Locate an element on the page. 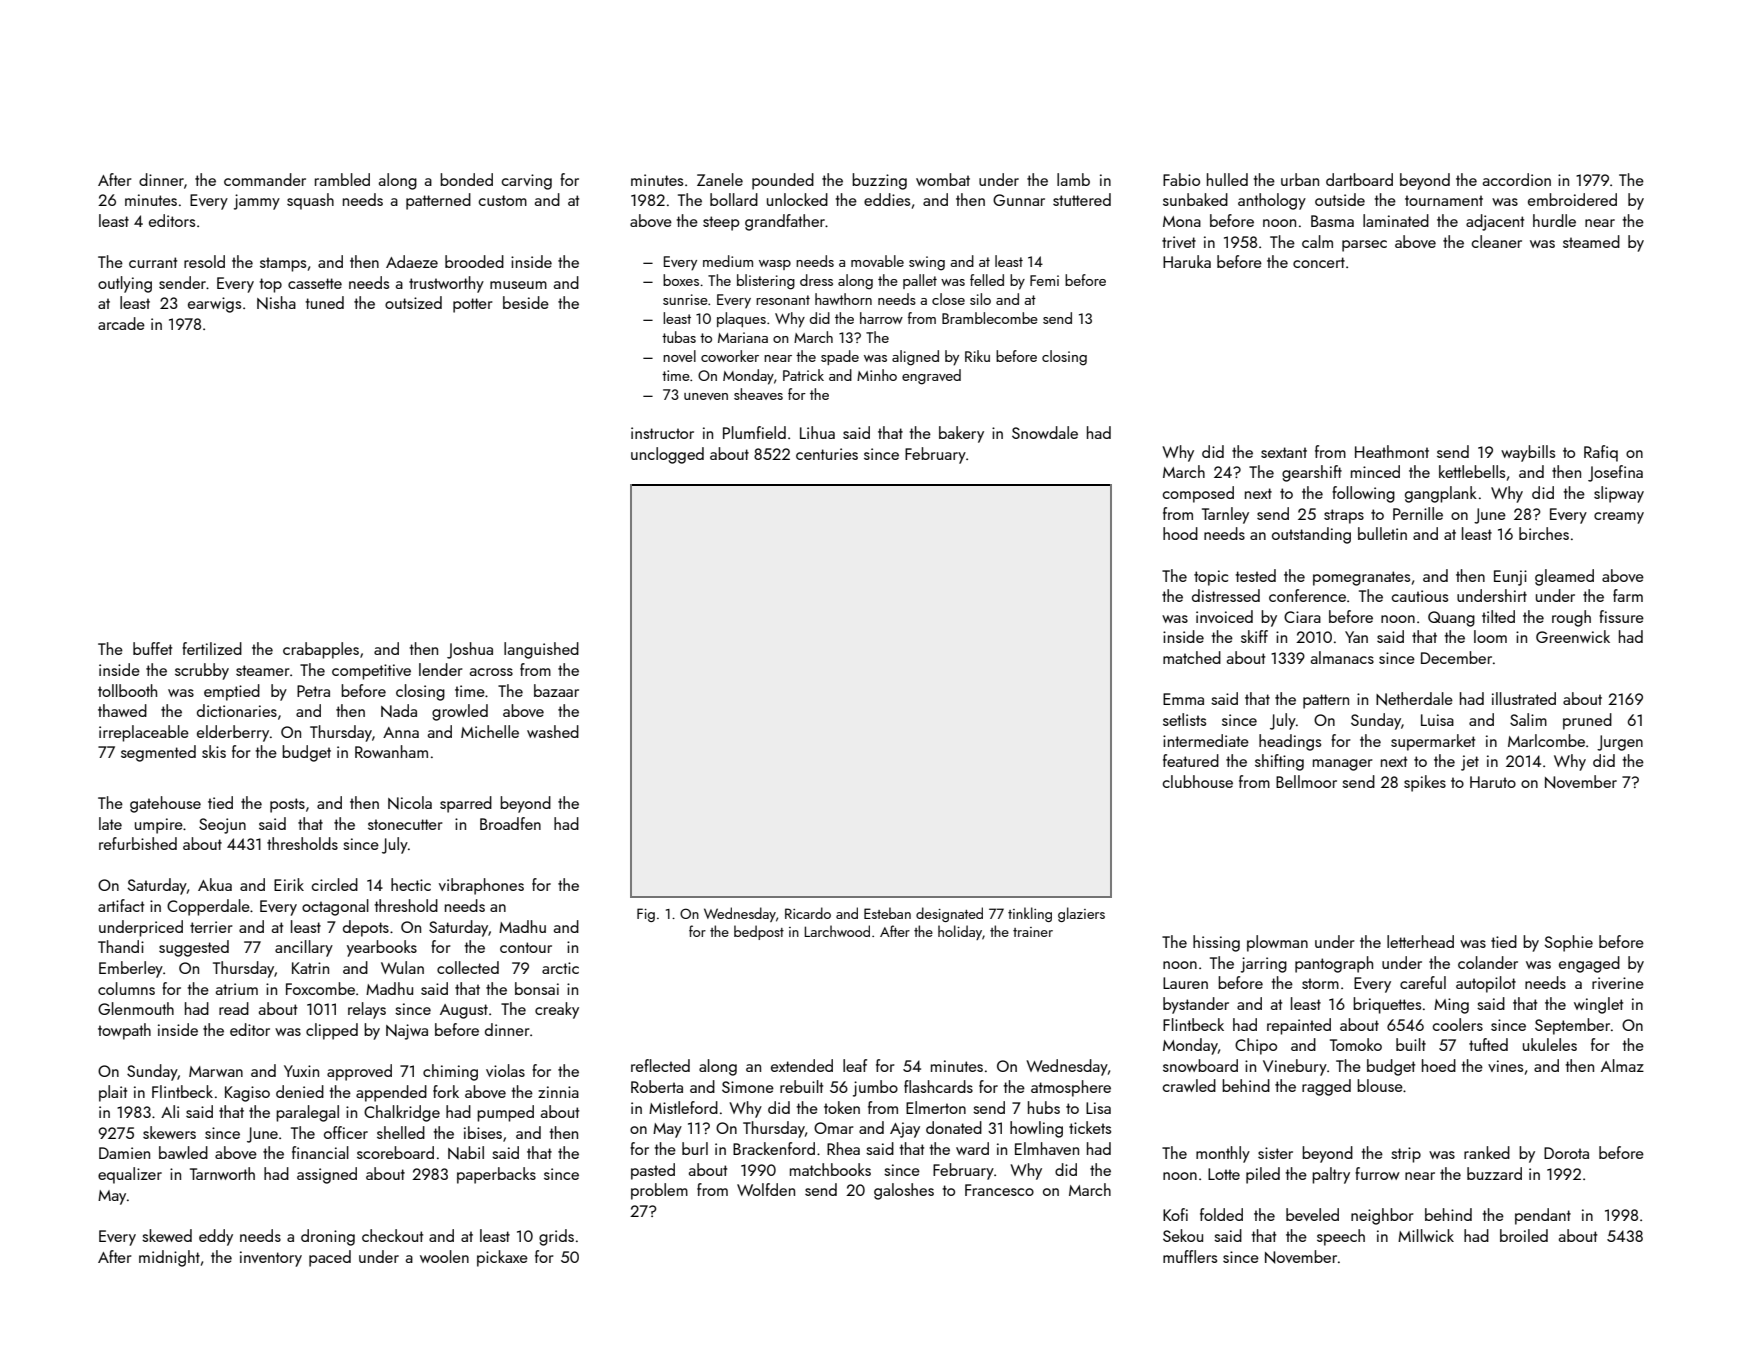 The height and width of the document is (1346, 1742). Riku is located at coordinates (977, 356).
